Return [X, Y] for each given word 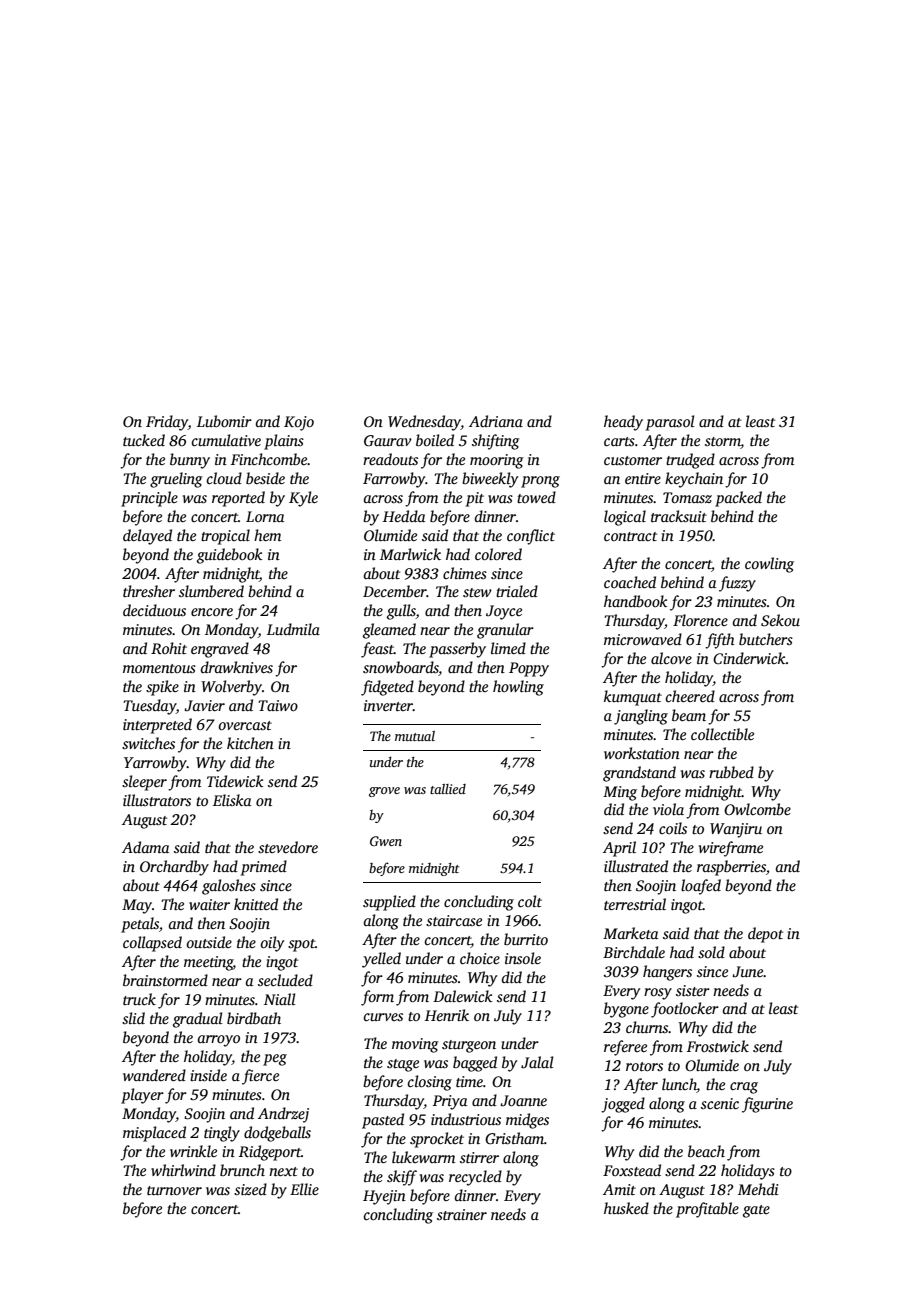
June [748, 972]
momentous [159, 668]
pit [475, 499]
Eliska [232, 800]
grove [384, 792]
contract [630, 536]
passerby [457, 650]
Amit [619, 1189]
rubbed [731, 772]
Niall [280, 999]
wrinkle [193, 1151]
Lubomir [224, 421]
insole [523, 958]
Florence [700, 620]
